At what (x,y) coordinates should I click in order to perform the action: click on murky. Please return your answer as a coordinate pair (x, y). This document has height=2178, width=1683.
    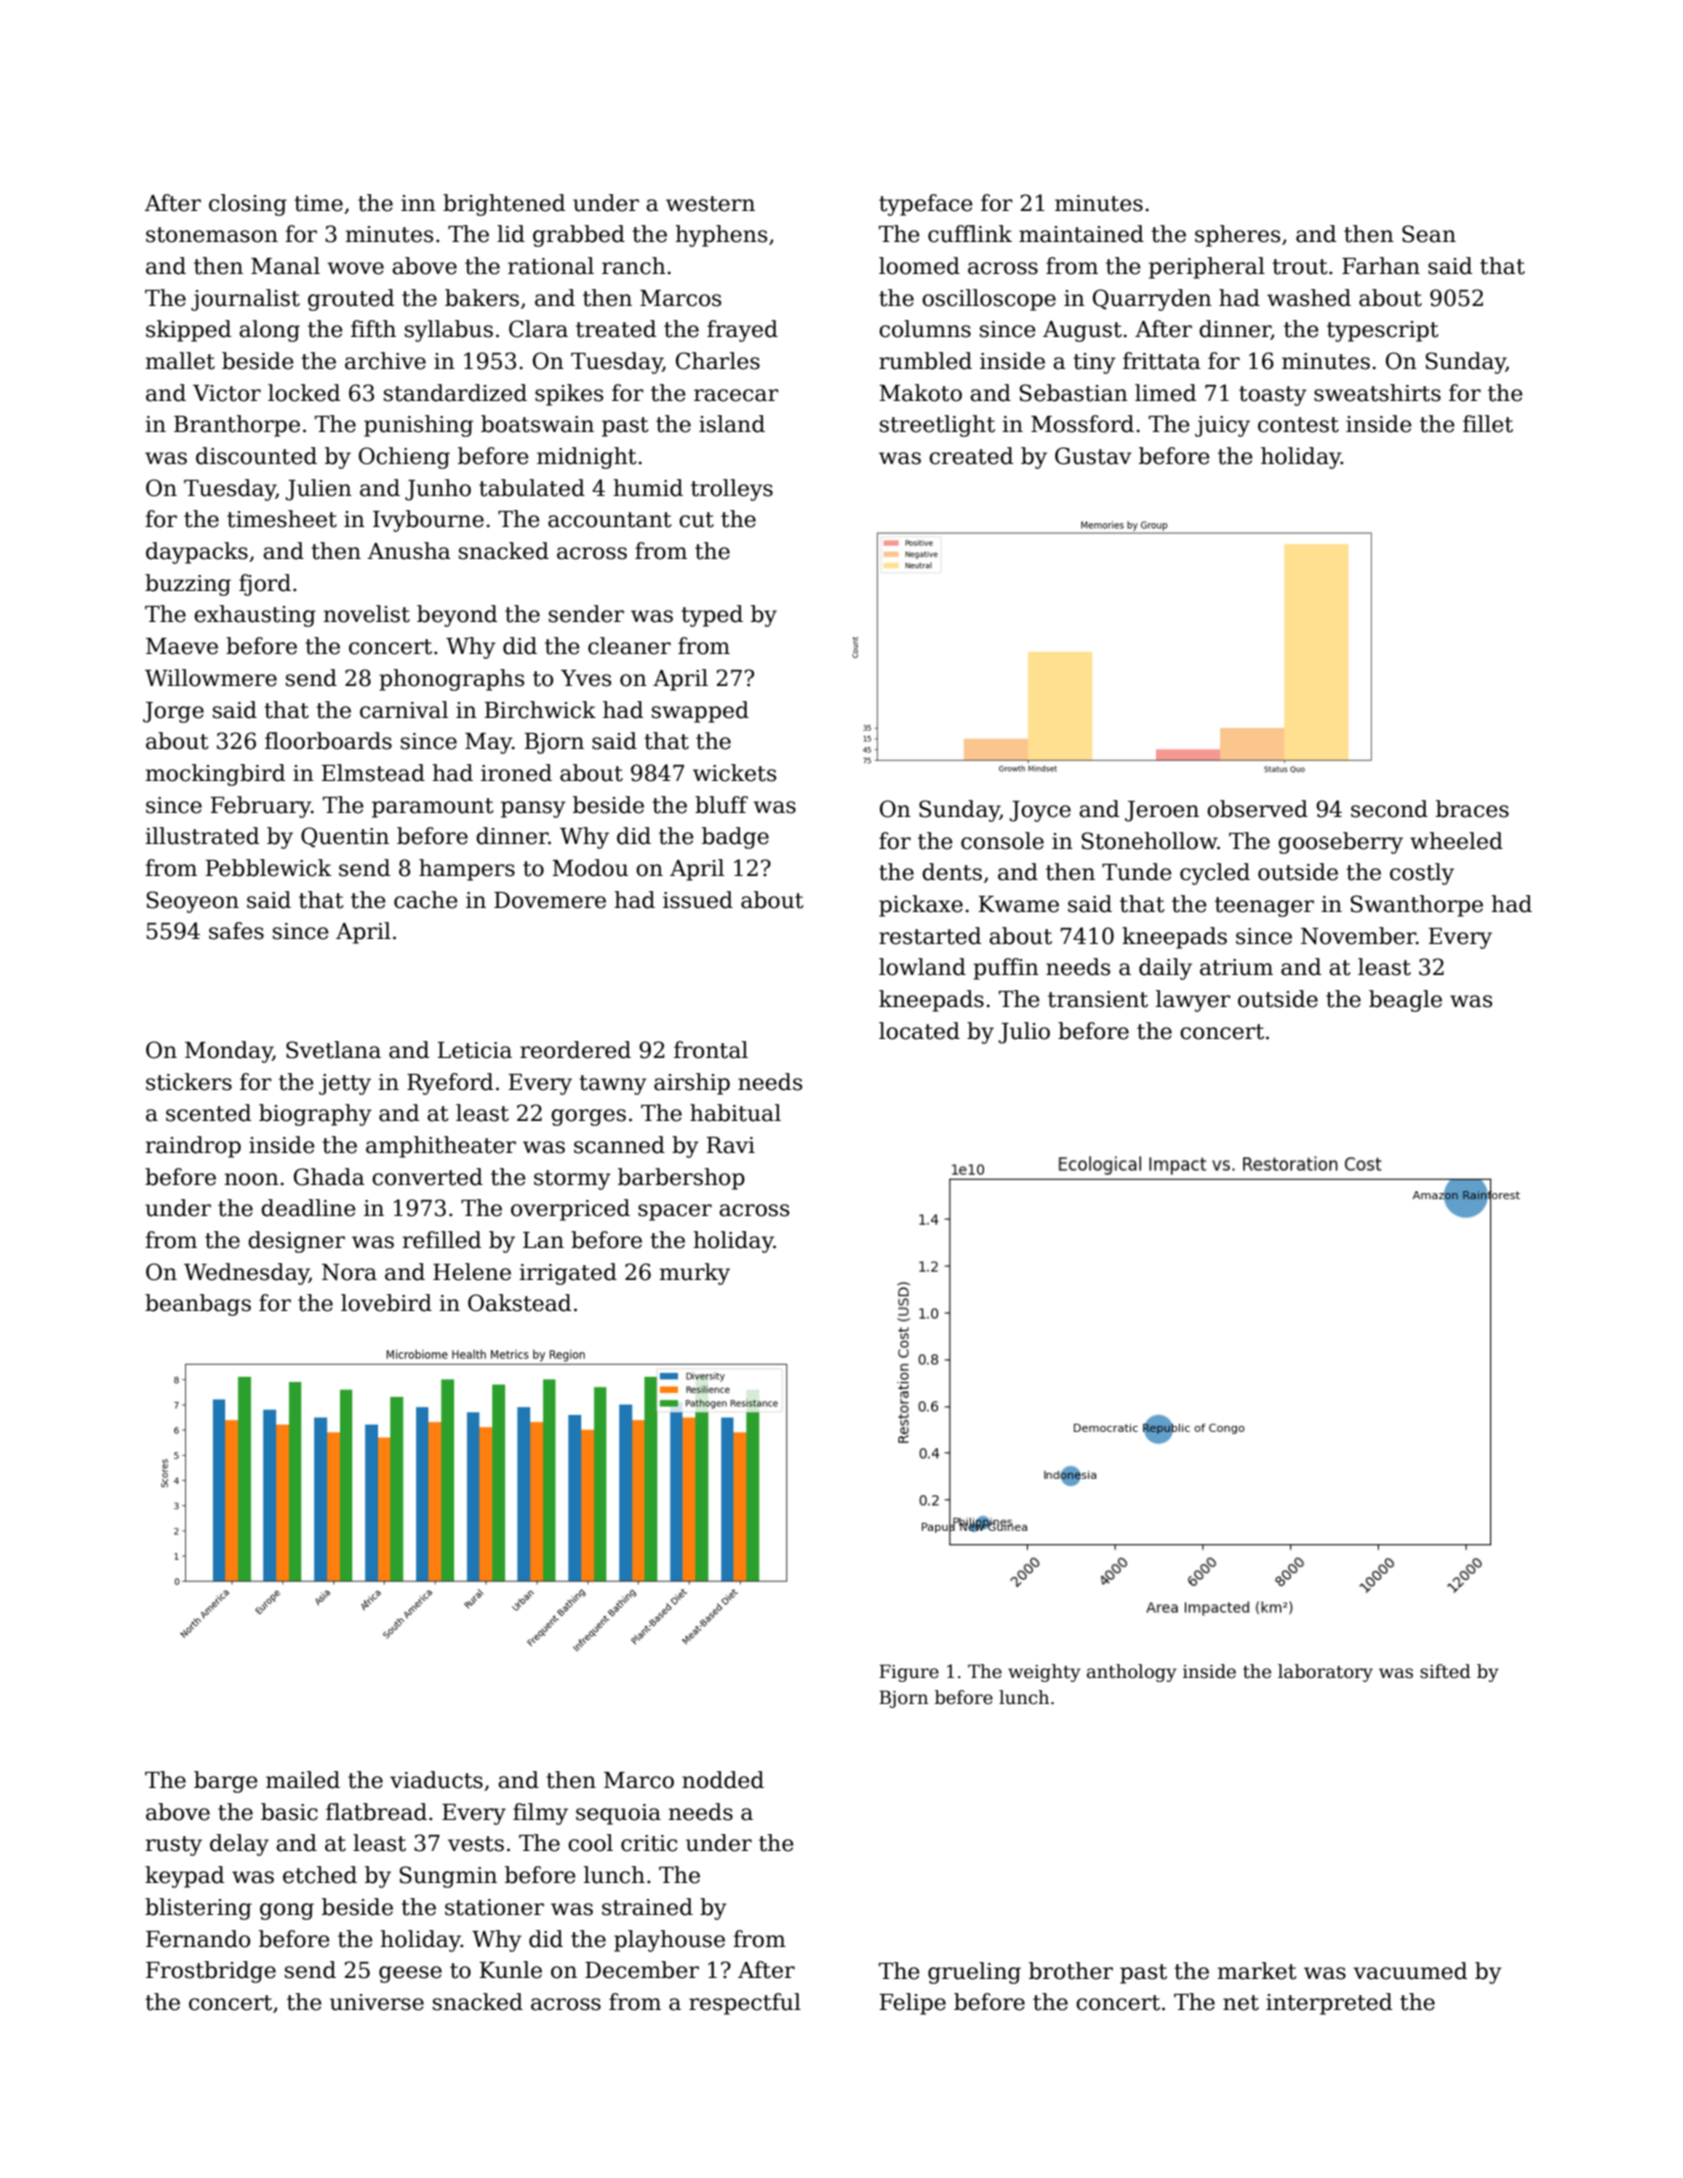
    Looking at the image, I should click on (695, 1274).
